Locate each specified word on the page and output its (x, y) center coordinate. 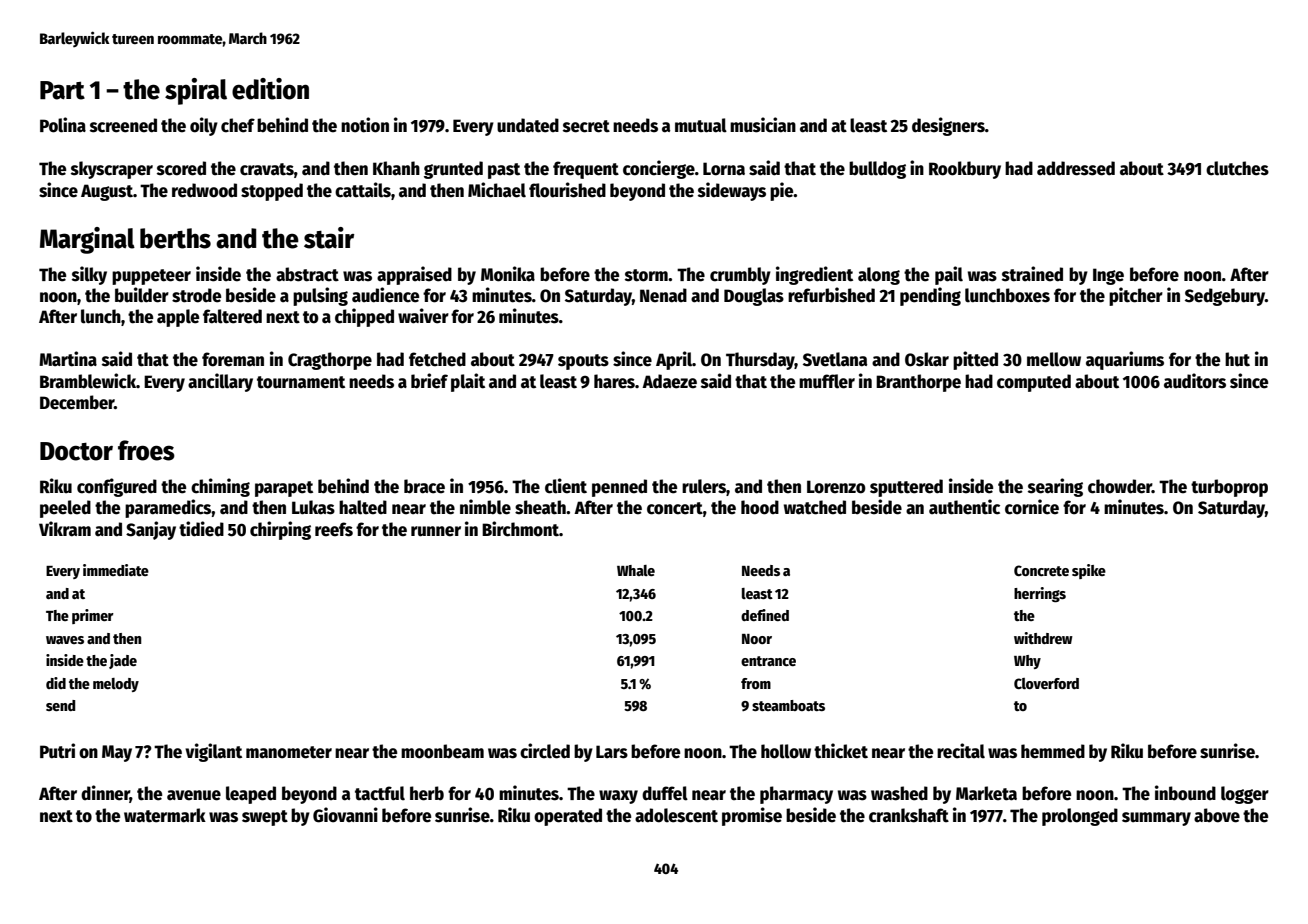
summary (1156, 819)
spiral (196, 91)
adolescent (676, 815)
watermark (165, 815)
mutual (701, 125)
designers (948, 126)
